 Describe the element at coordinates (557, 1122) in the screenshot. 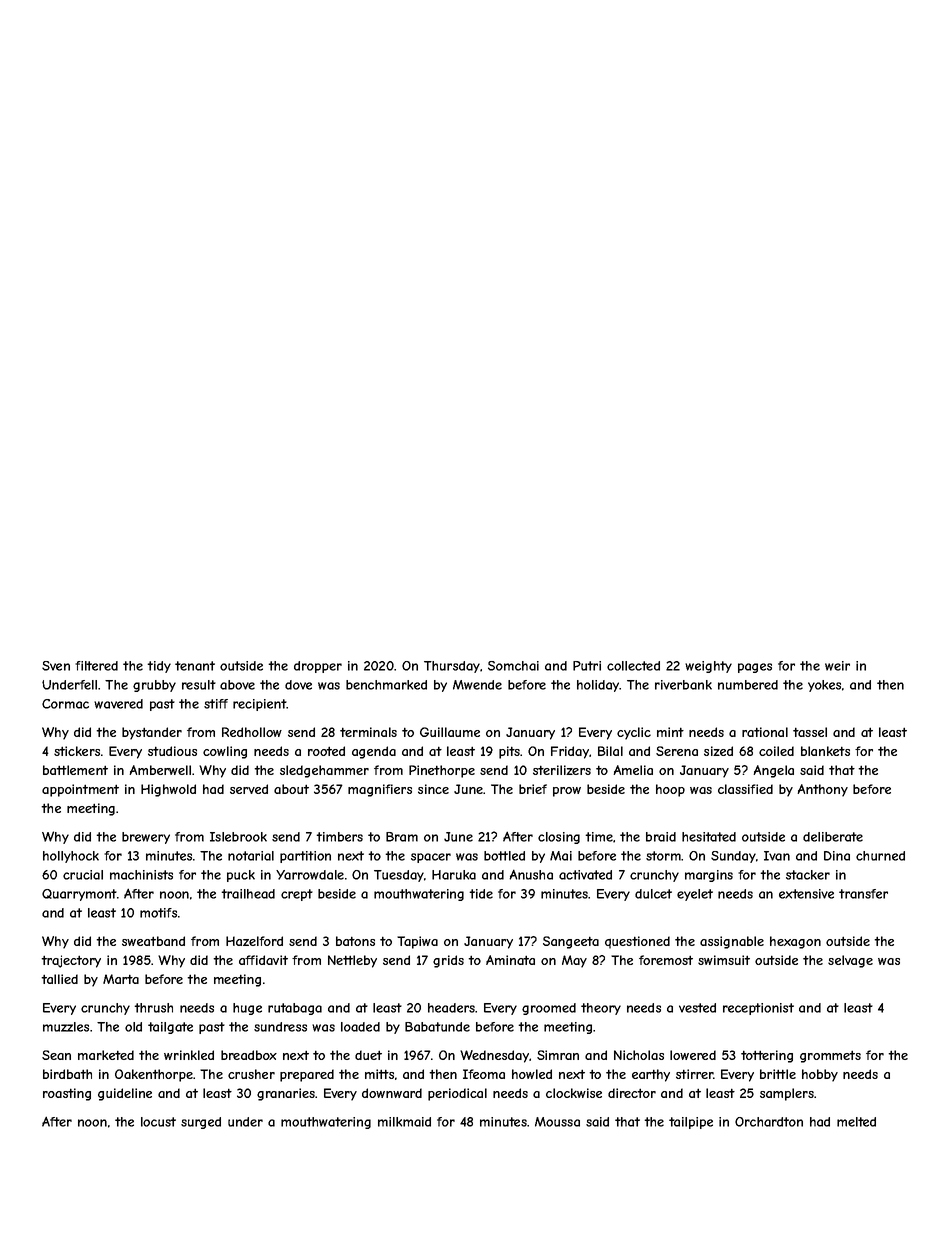

I see `Moussa` at that location.
